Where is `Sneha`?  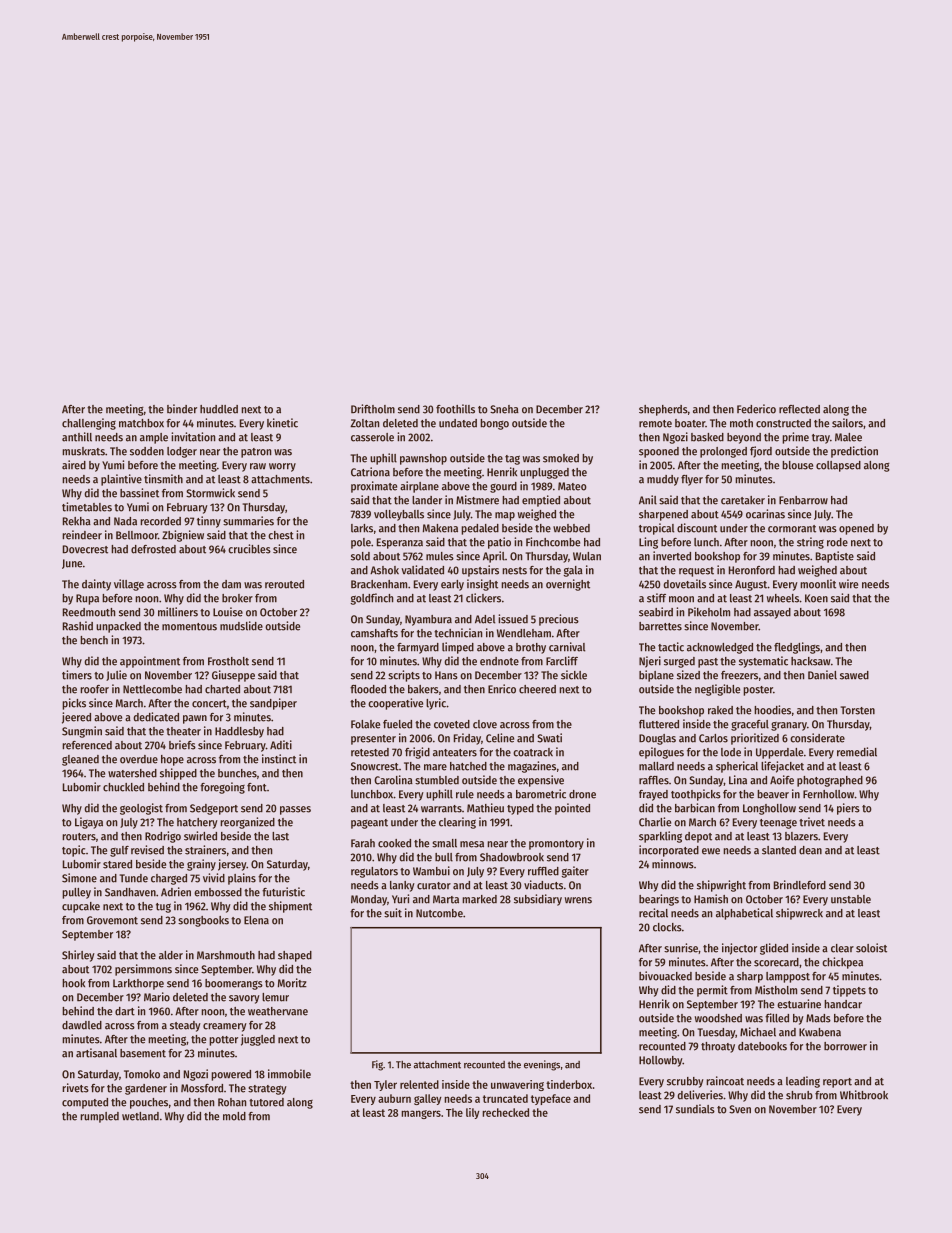 Sneha is located at coordinates (504, 409).
